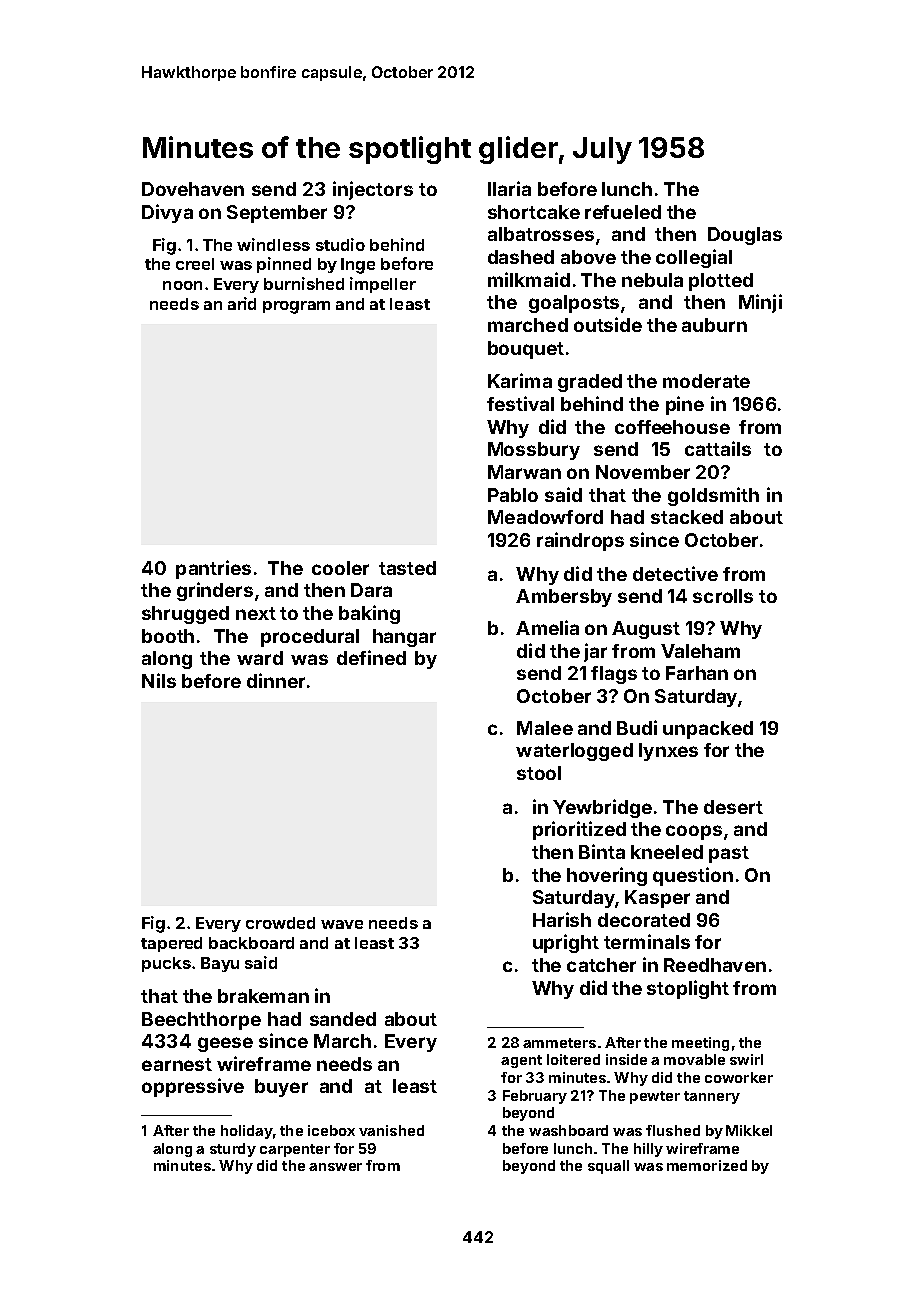 Image resolution: width=924 pixels, height=1314 pixels. I want to click on pantries, so click(213, 569).
